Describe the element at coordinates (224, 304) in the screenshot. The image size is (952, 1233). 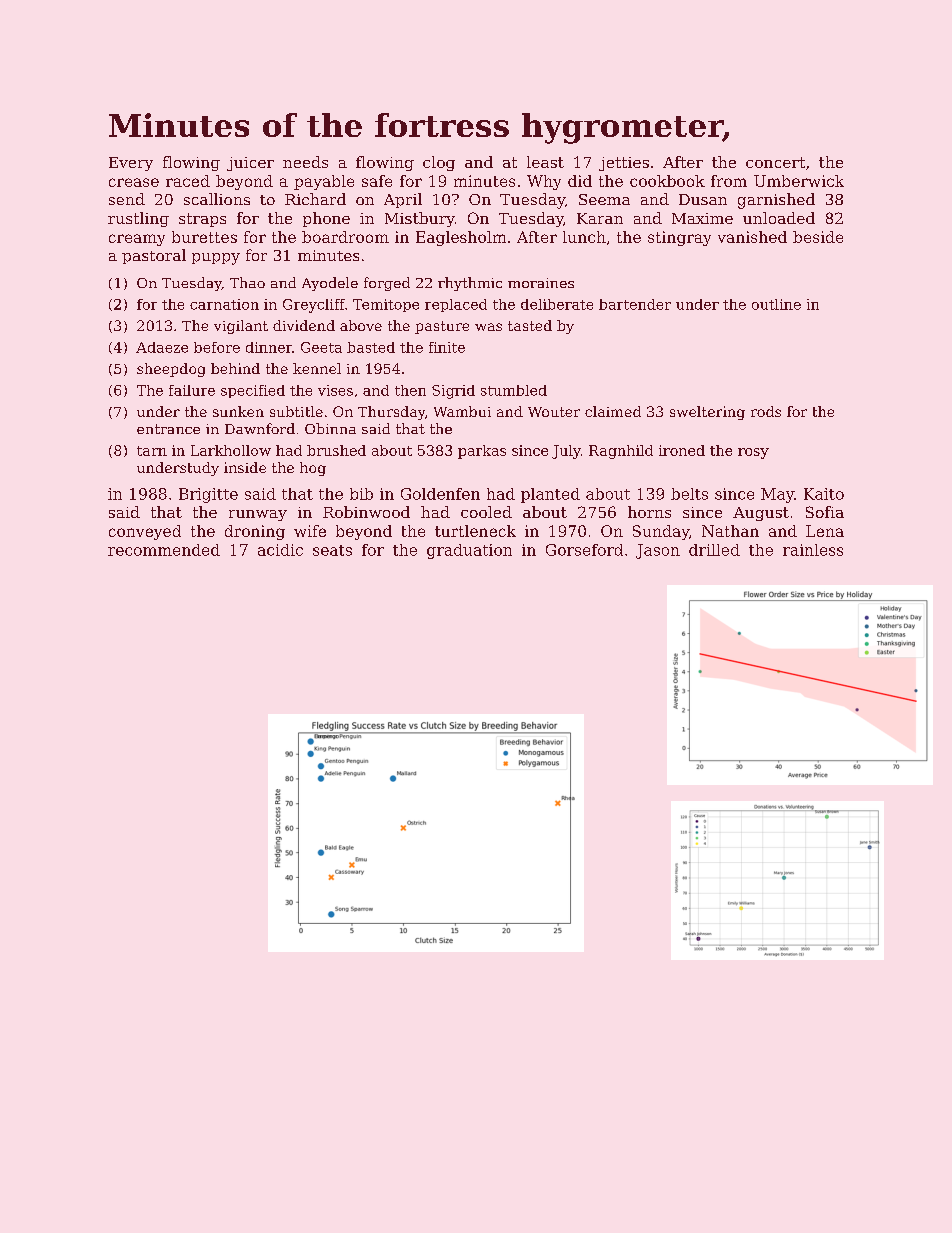
I see `carnation` at that location.
